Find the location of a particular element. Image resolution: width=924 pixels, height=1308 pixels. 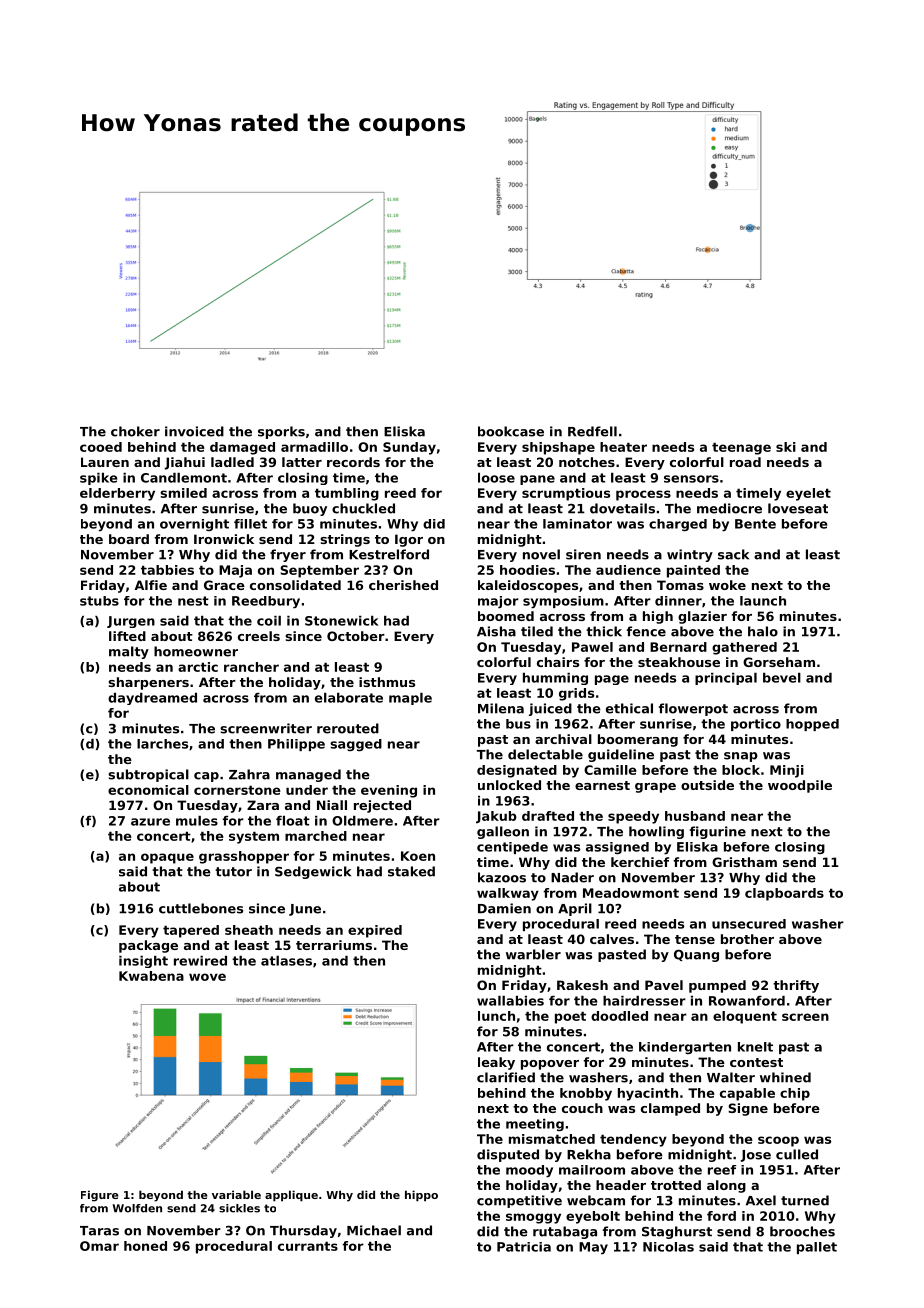

wallabies is located at coordinates (510, 1001).
